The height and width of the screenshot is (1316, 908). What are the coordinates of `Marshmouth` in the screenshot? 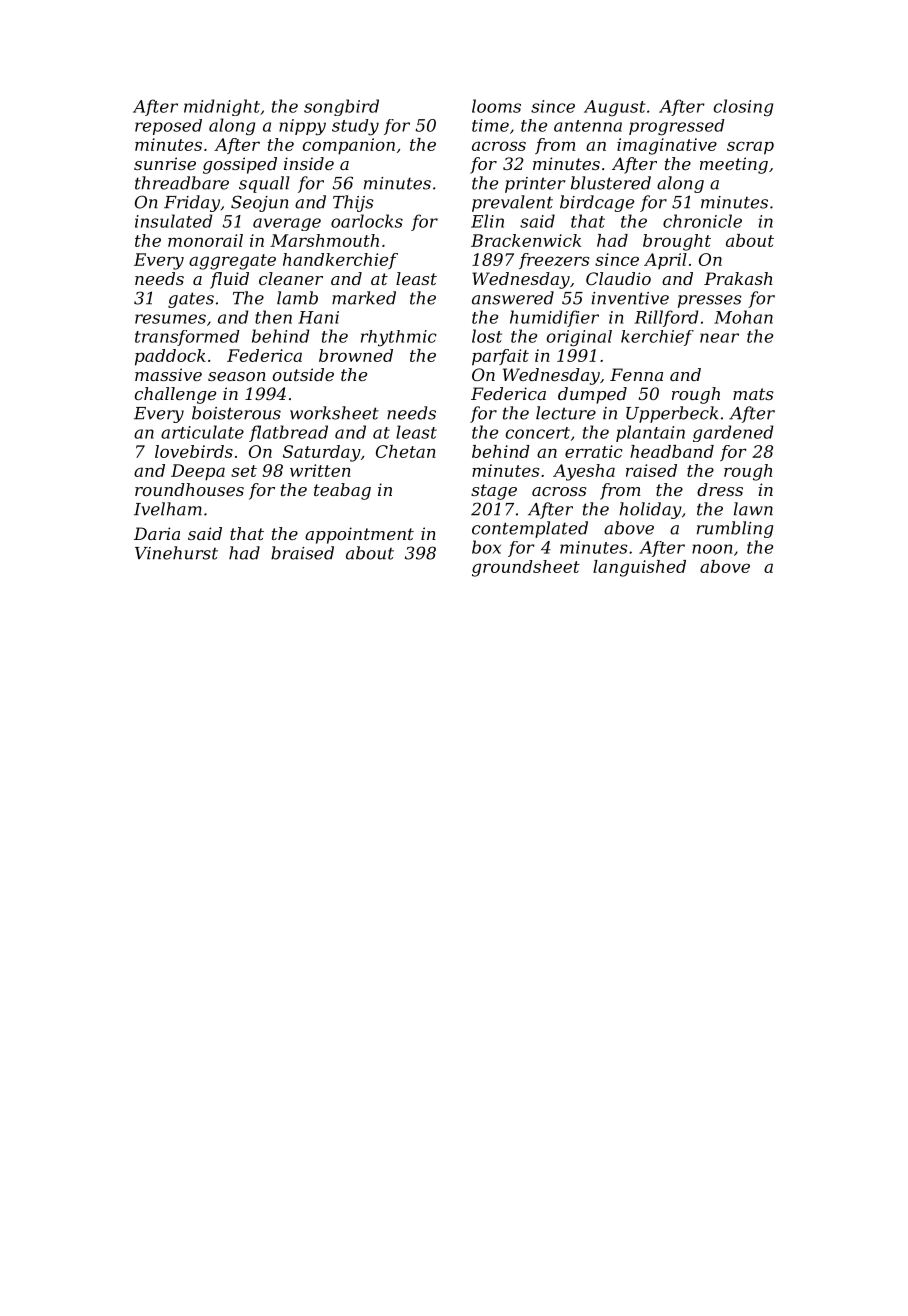 It's located at (324, 240).
